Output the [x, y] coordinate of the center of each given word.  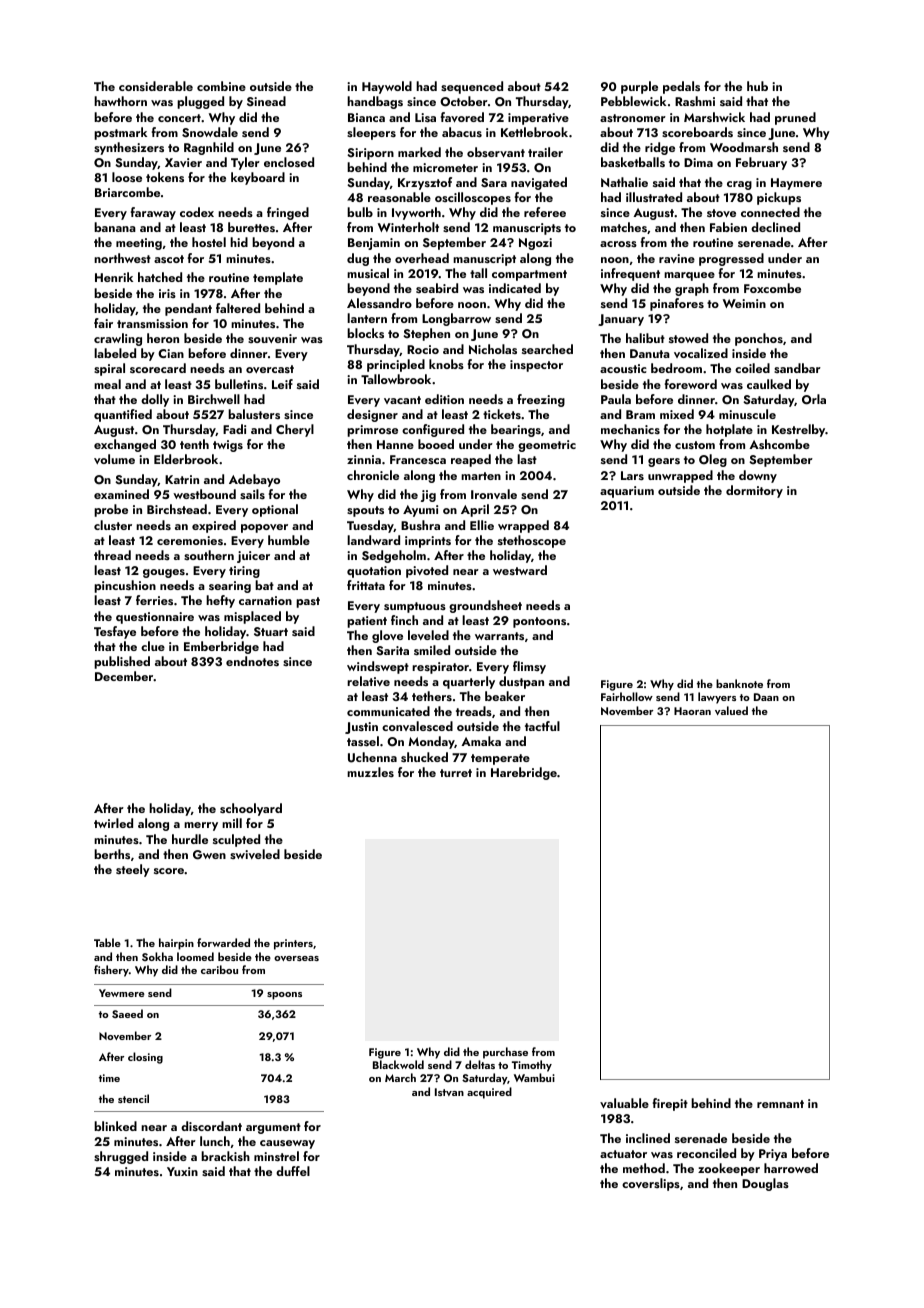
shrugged [121, 1157]
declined [775, 227]
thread [112, 555]
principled [396, 365]
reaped [471, 460]
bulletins [239, 384]
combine [221, 86]
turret [456, 773]
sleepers [371, 133]
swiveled [255, 854]
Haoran [692, 711]
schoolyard [251, 809]
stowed [688, 338]
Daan [766, 697]
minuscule [747, 414]
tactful [542, 726]
